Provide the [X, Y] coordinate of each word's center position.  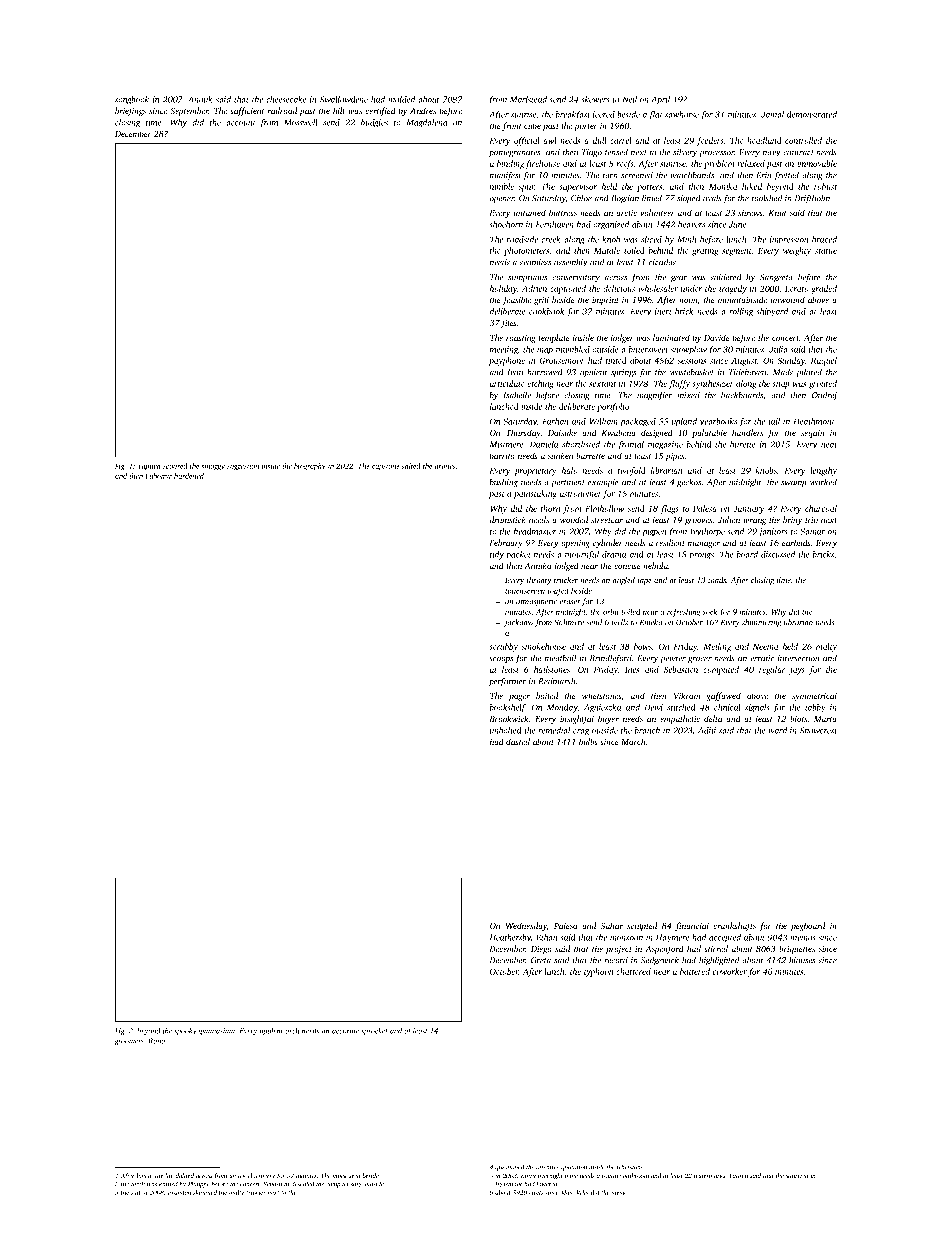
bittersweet [648, 349]
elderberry [261, 1176]
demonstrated [812, 114]
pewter [673, 659]
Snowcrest [818, 730]
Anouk [200, 99]
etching [540, 384]
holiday [503, 289]
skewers [595, 99]
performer [508, 682]
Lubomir [158, 476]
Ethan [547, 937]
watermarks [710, 1175]
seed [355, 1175]
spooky [185, 1031]
